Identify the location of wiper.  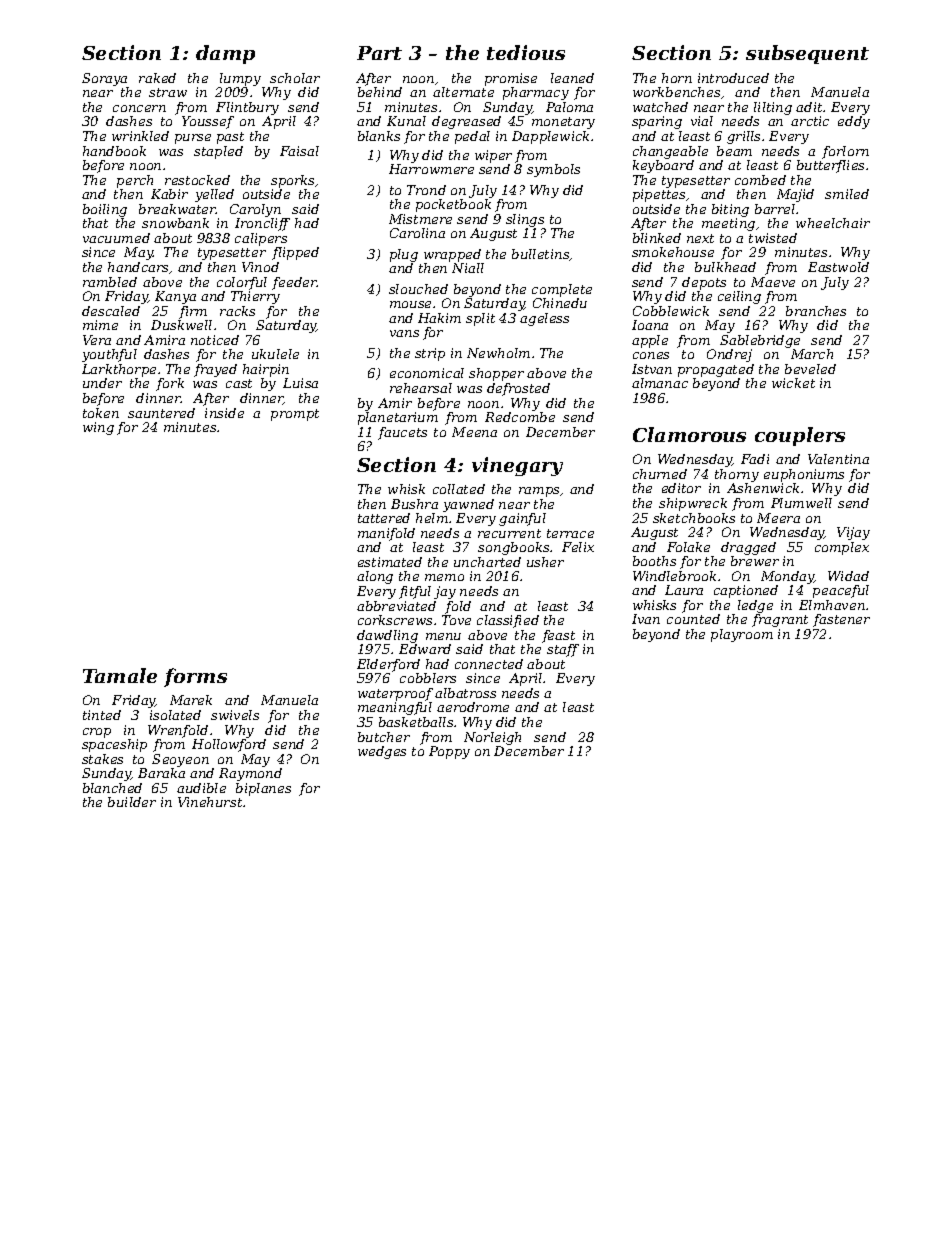
(493, 156).
